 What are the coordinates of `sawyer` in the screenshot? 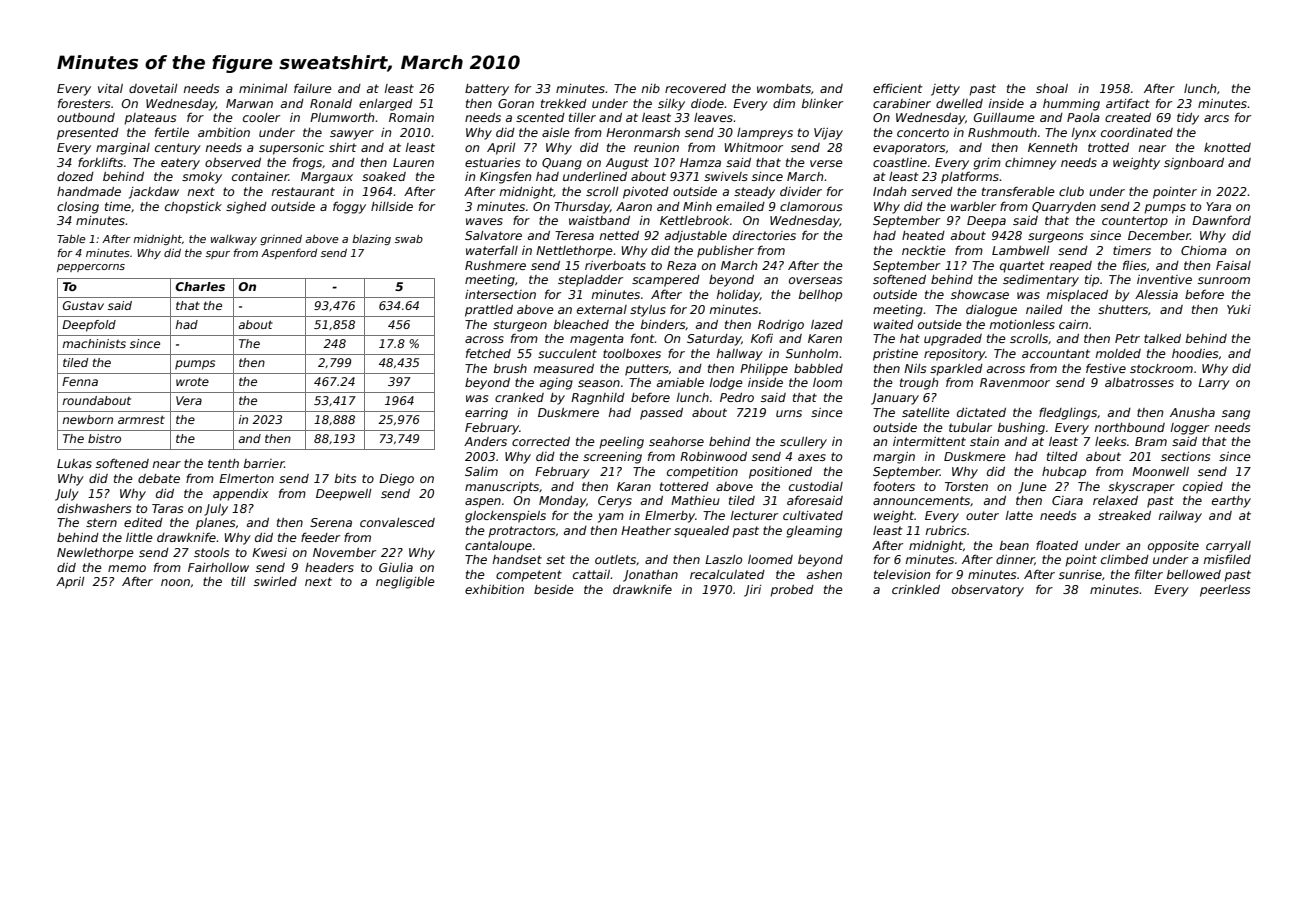 It's located at (352, 135).
